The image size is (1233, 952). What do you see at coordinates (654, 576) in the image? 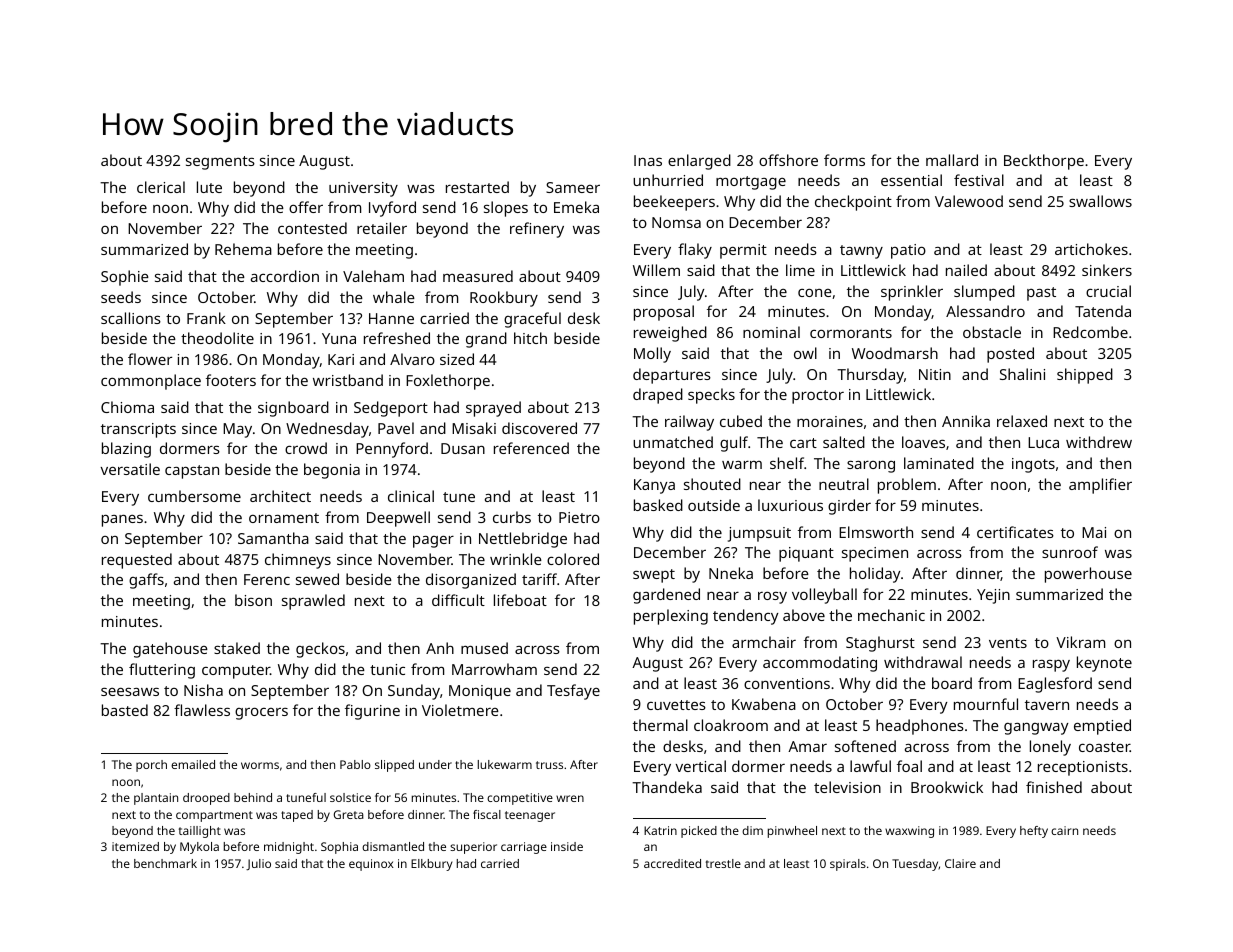
I see `swept` at bounding box center [654, 576].
